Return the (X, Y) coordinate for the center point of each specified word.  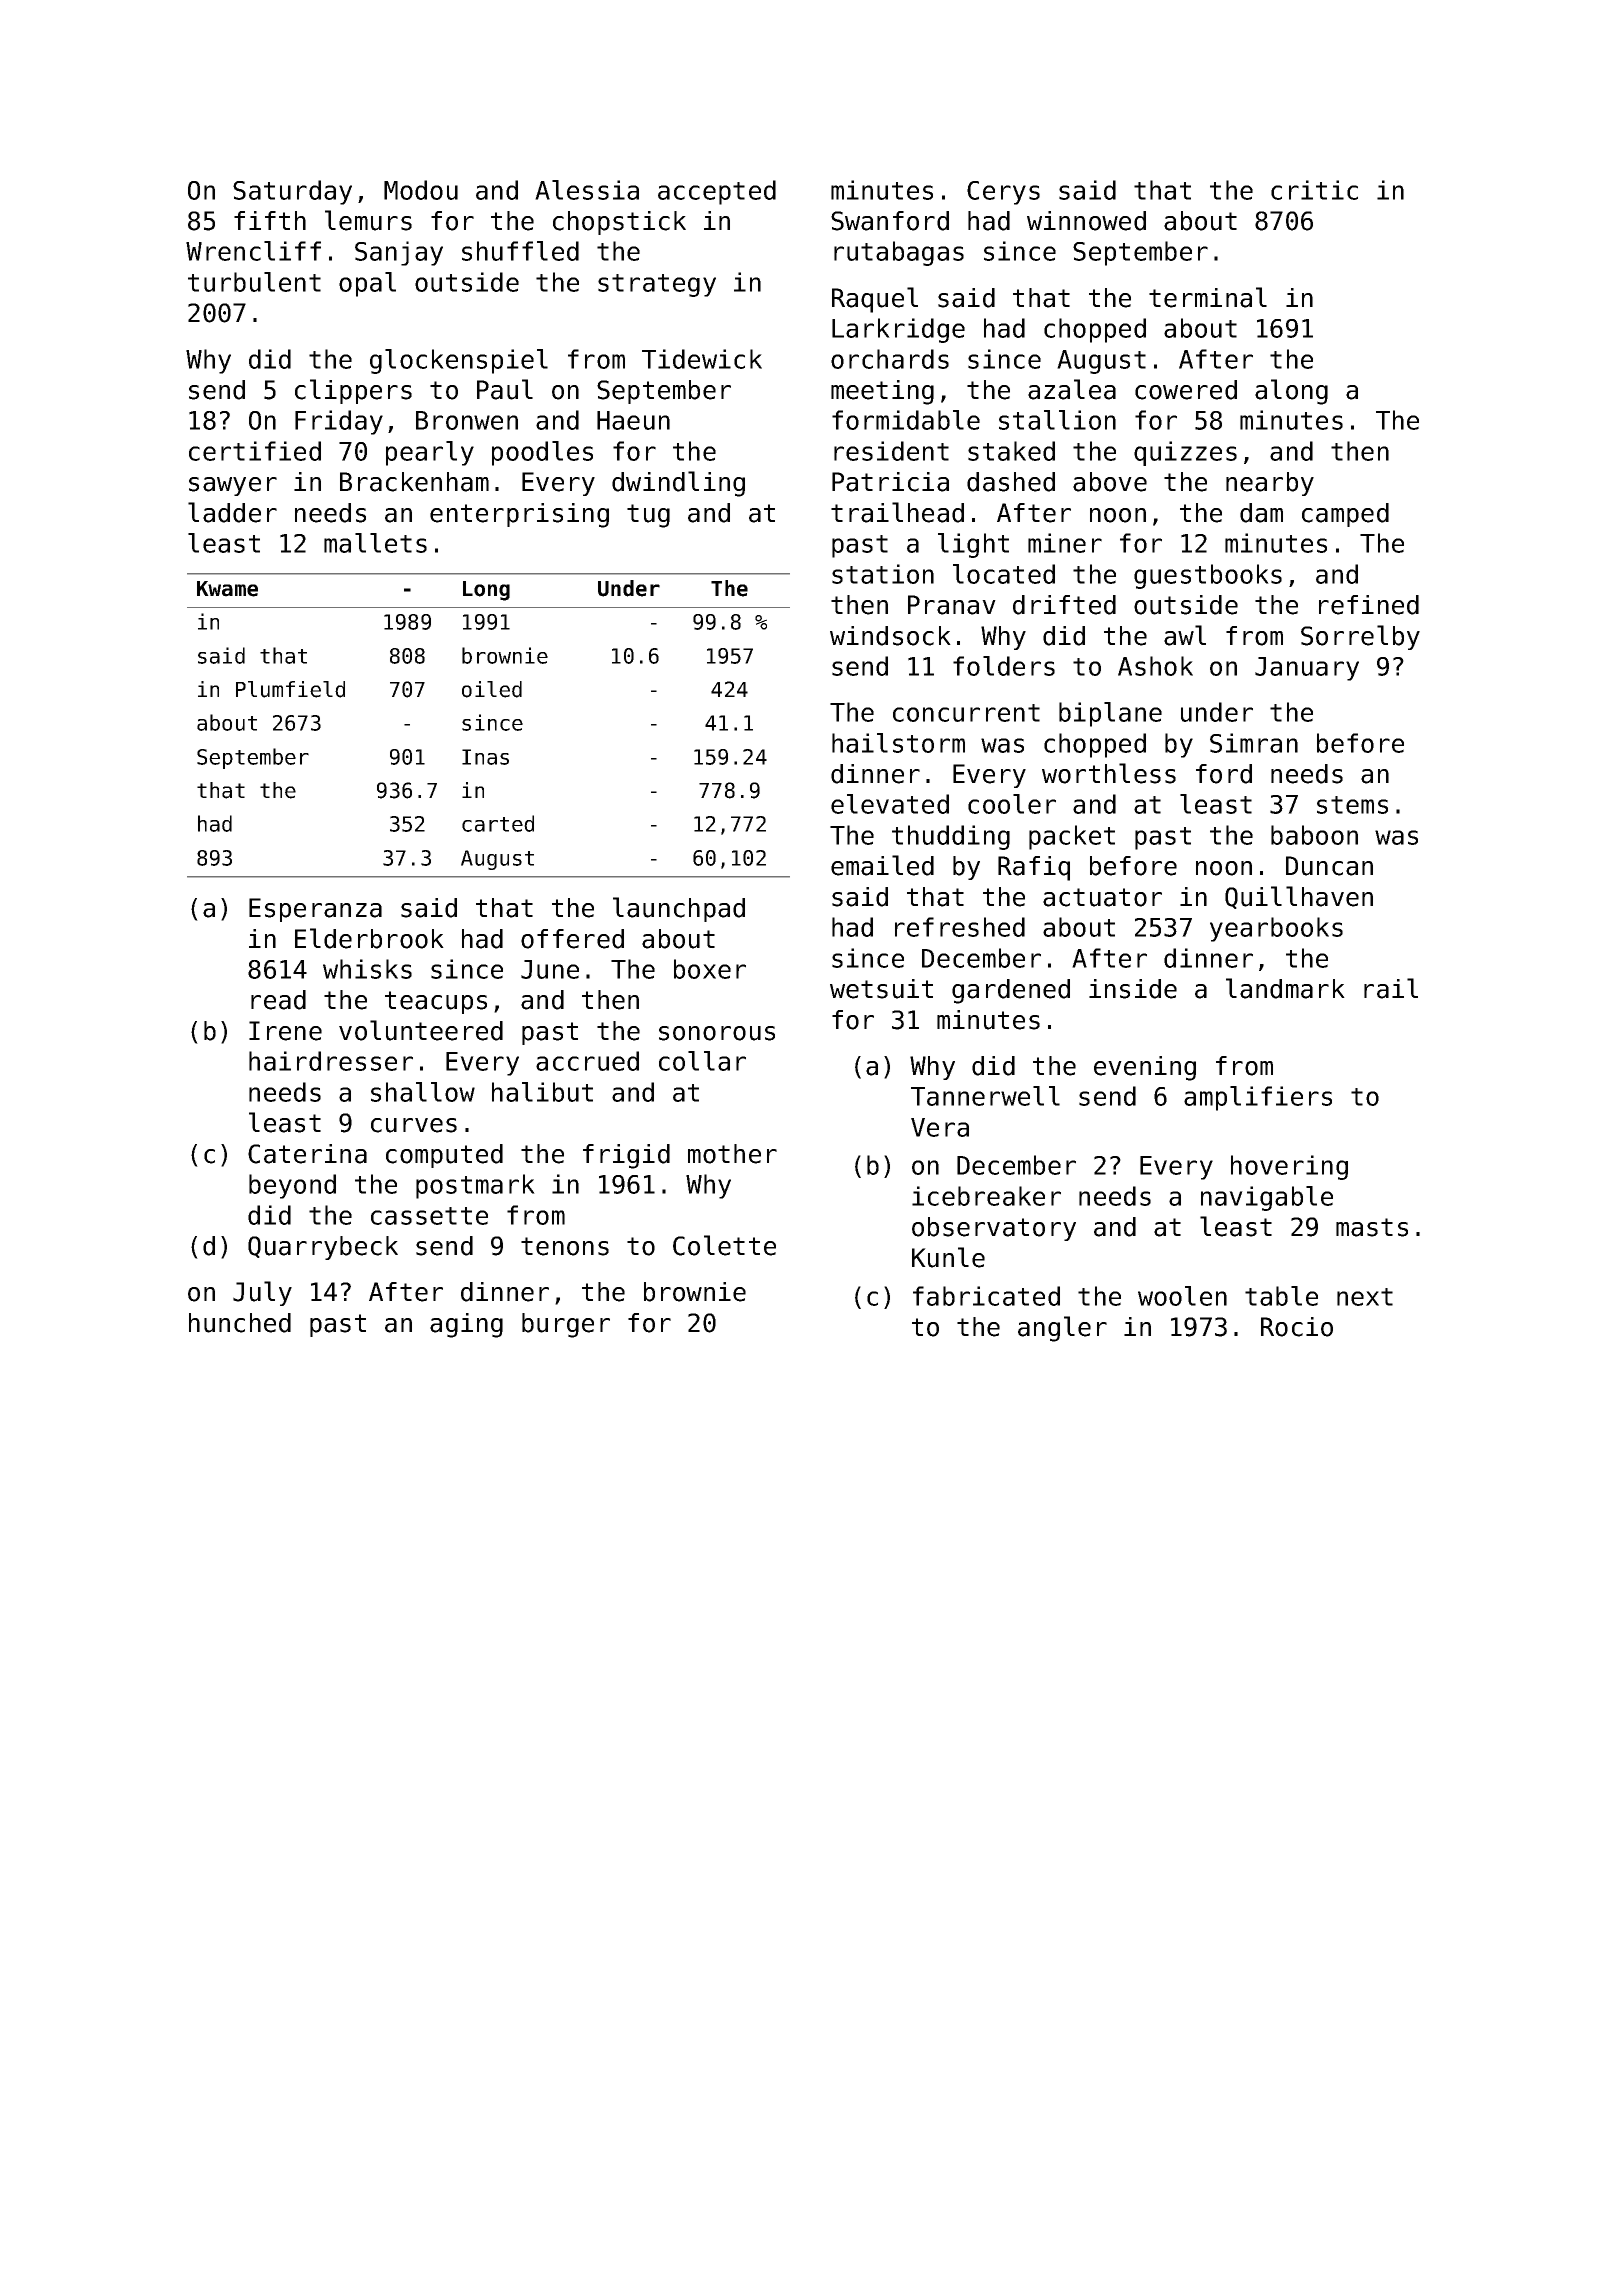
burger (566, 1325)
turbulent (254, 282)
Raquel (875, 300)
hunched (240, 1323)
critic (1314, 190)
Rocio (1297, 1327)
